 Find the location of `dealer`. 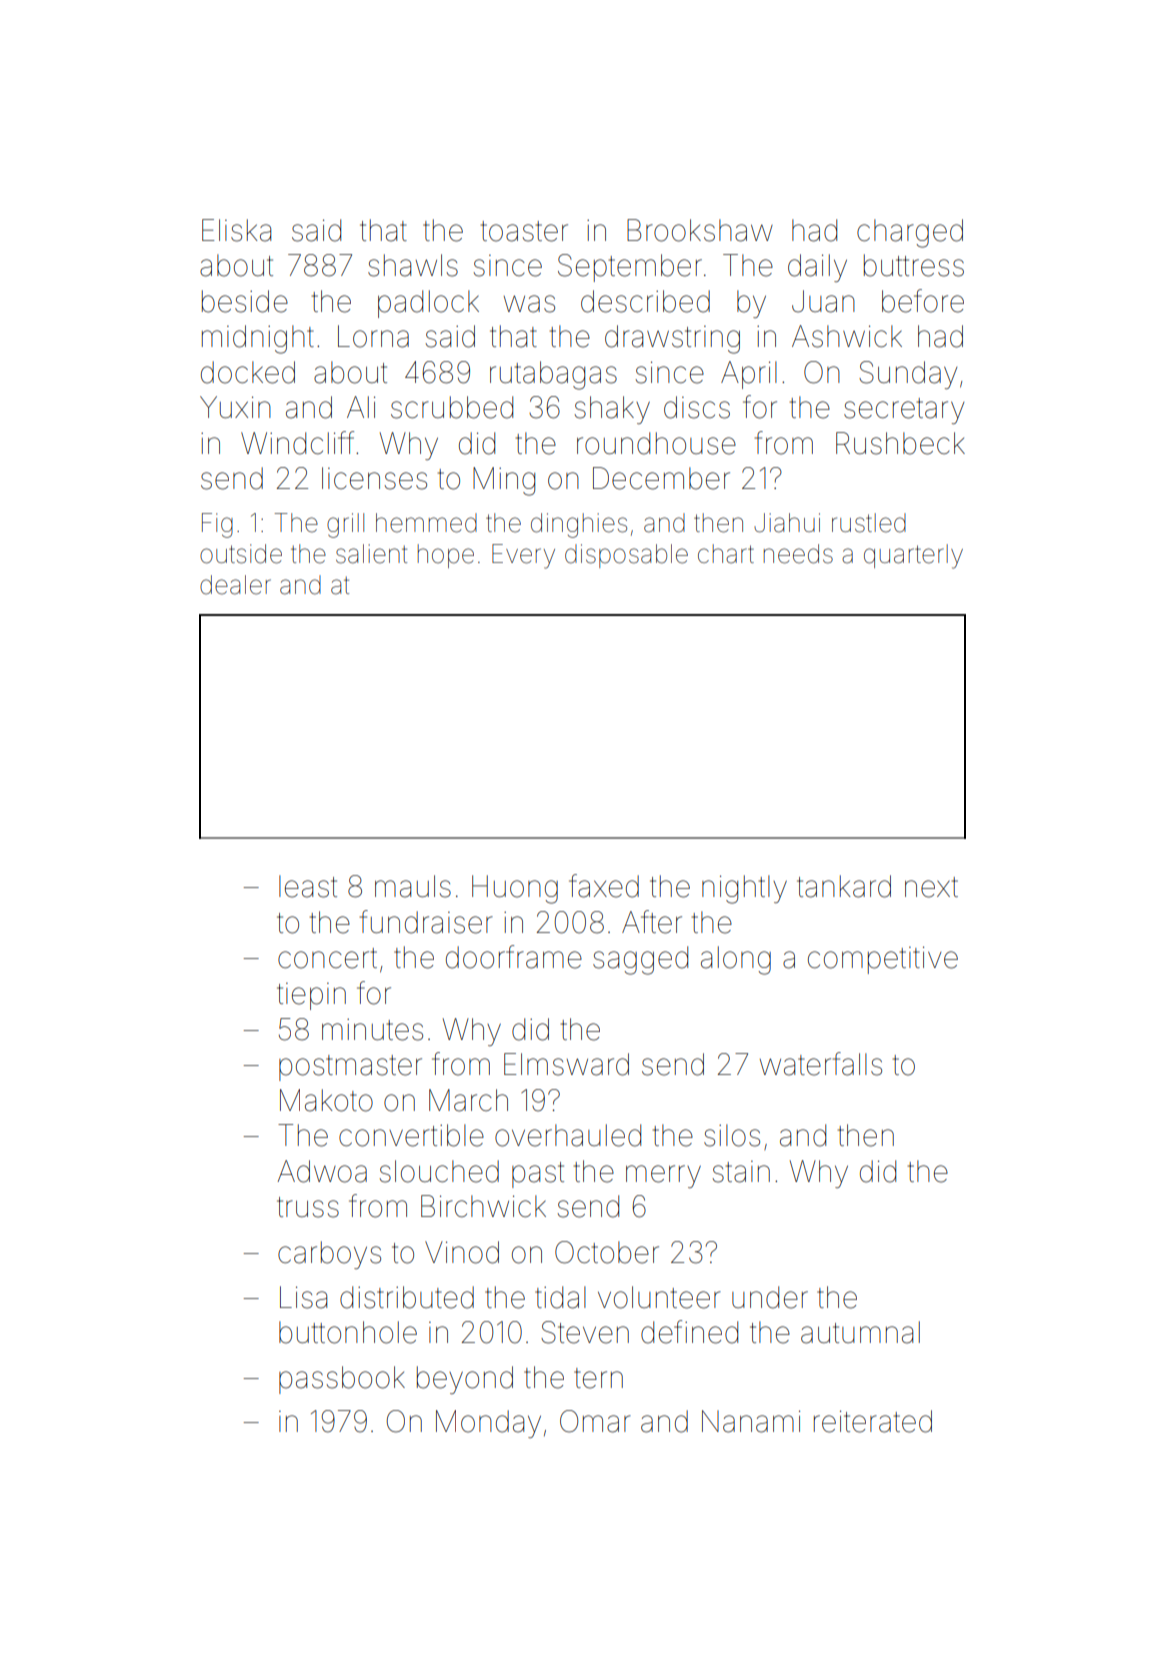

dealer is located at coordinates (235, 585).
